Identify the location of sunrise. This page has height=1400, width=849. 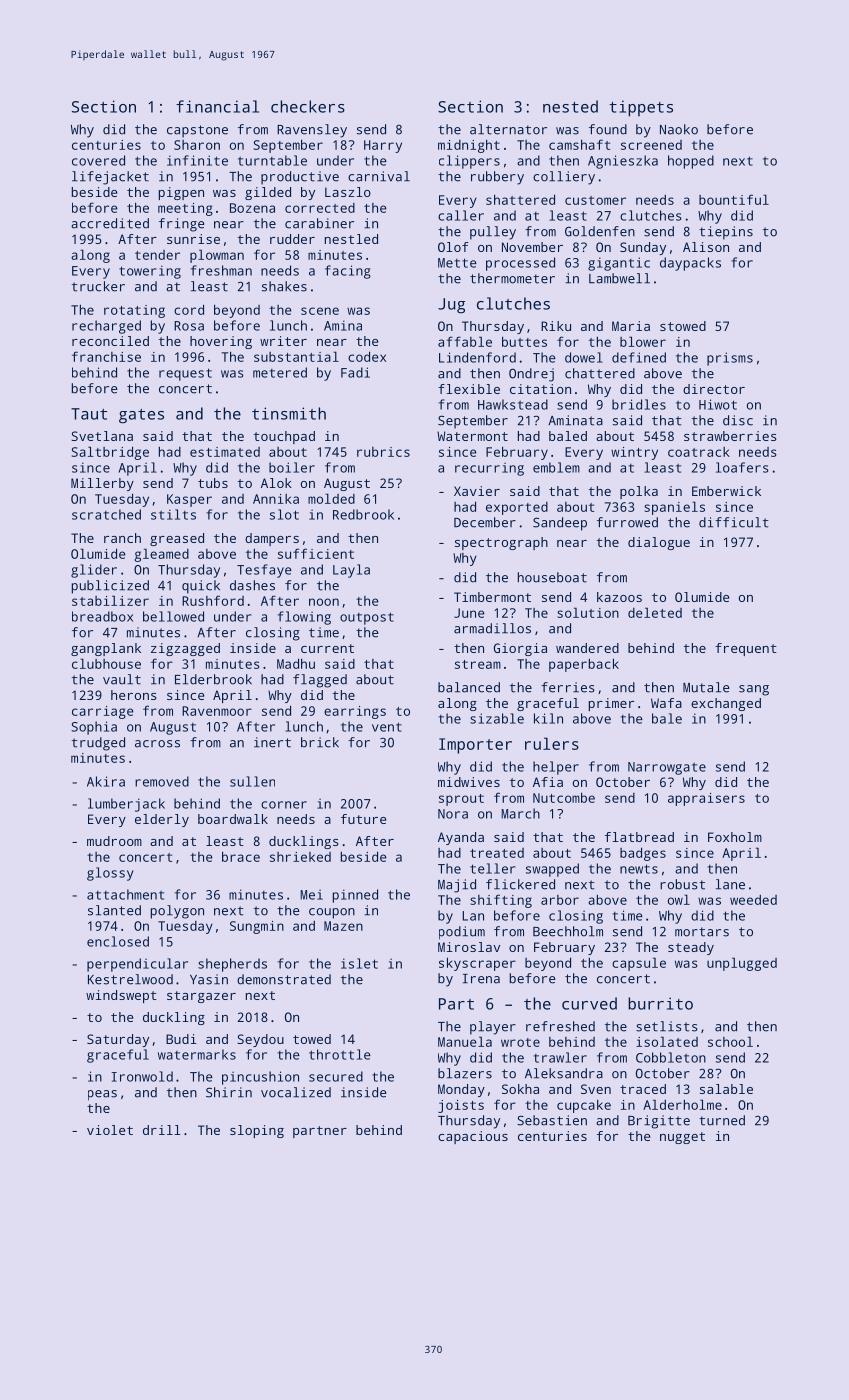
(193, 239).
